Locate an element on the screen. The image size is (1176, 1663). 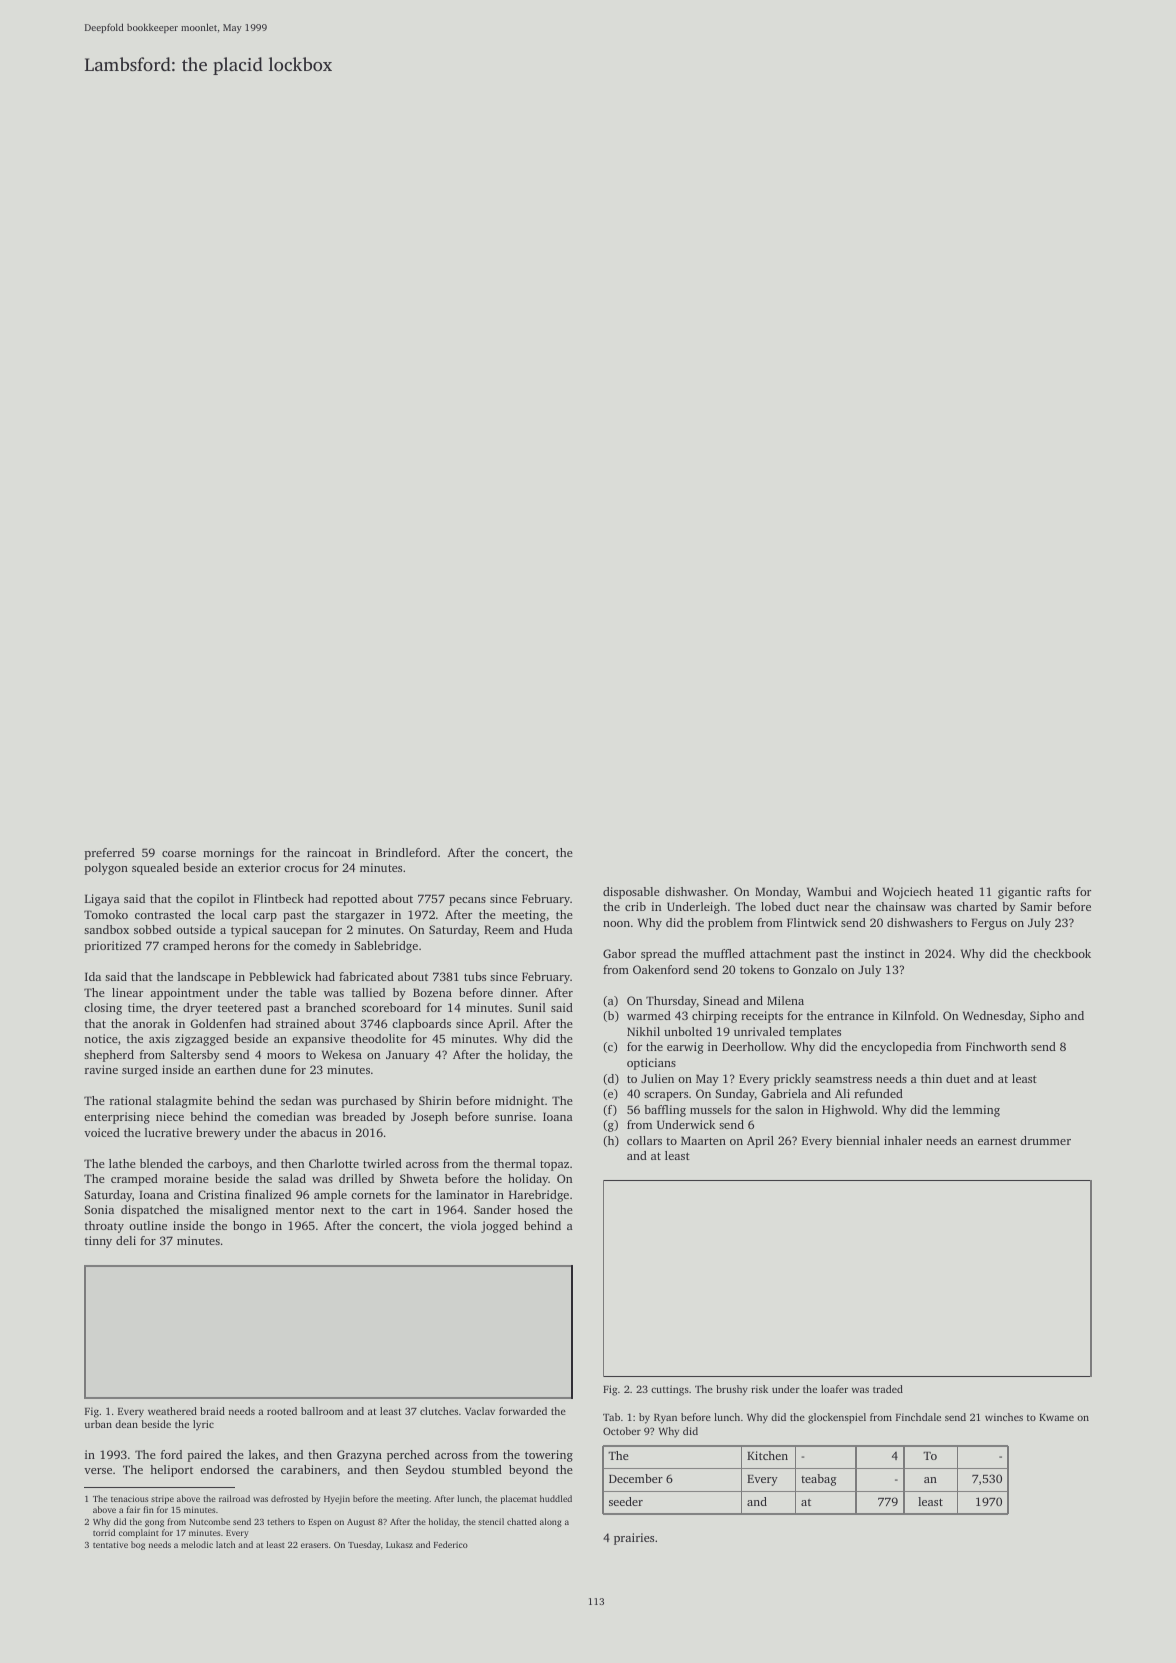
Gabor is located at coordinates (619, 953).
